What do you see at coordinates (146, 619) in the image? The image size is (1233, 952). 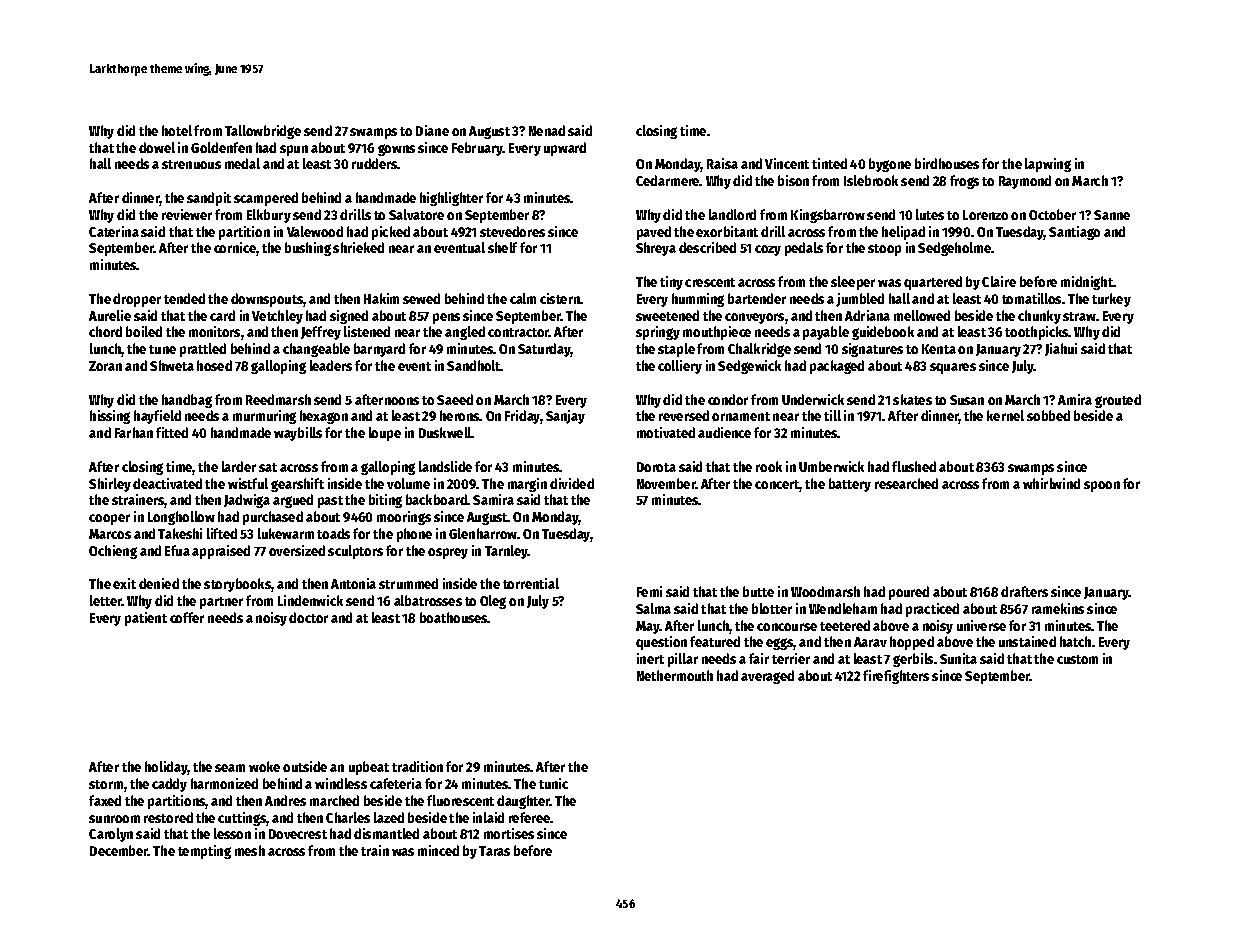 I see `patient` at bounding box center [146, 619].
